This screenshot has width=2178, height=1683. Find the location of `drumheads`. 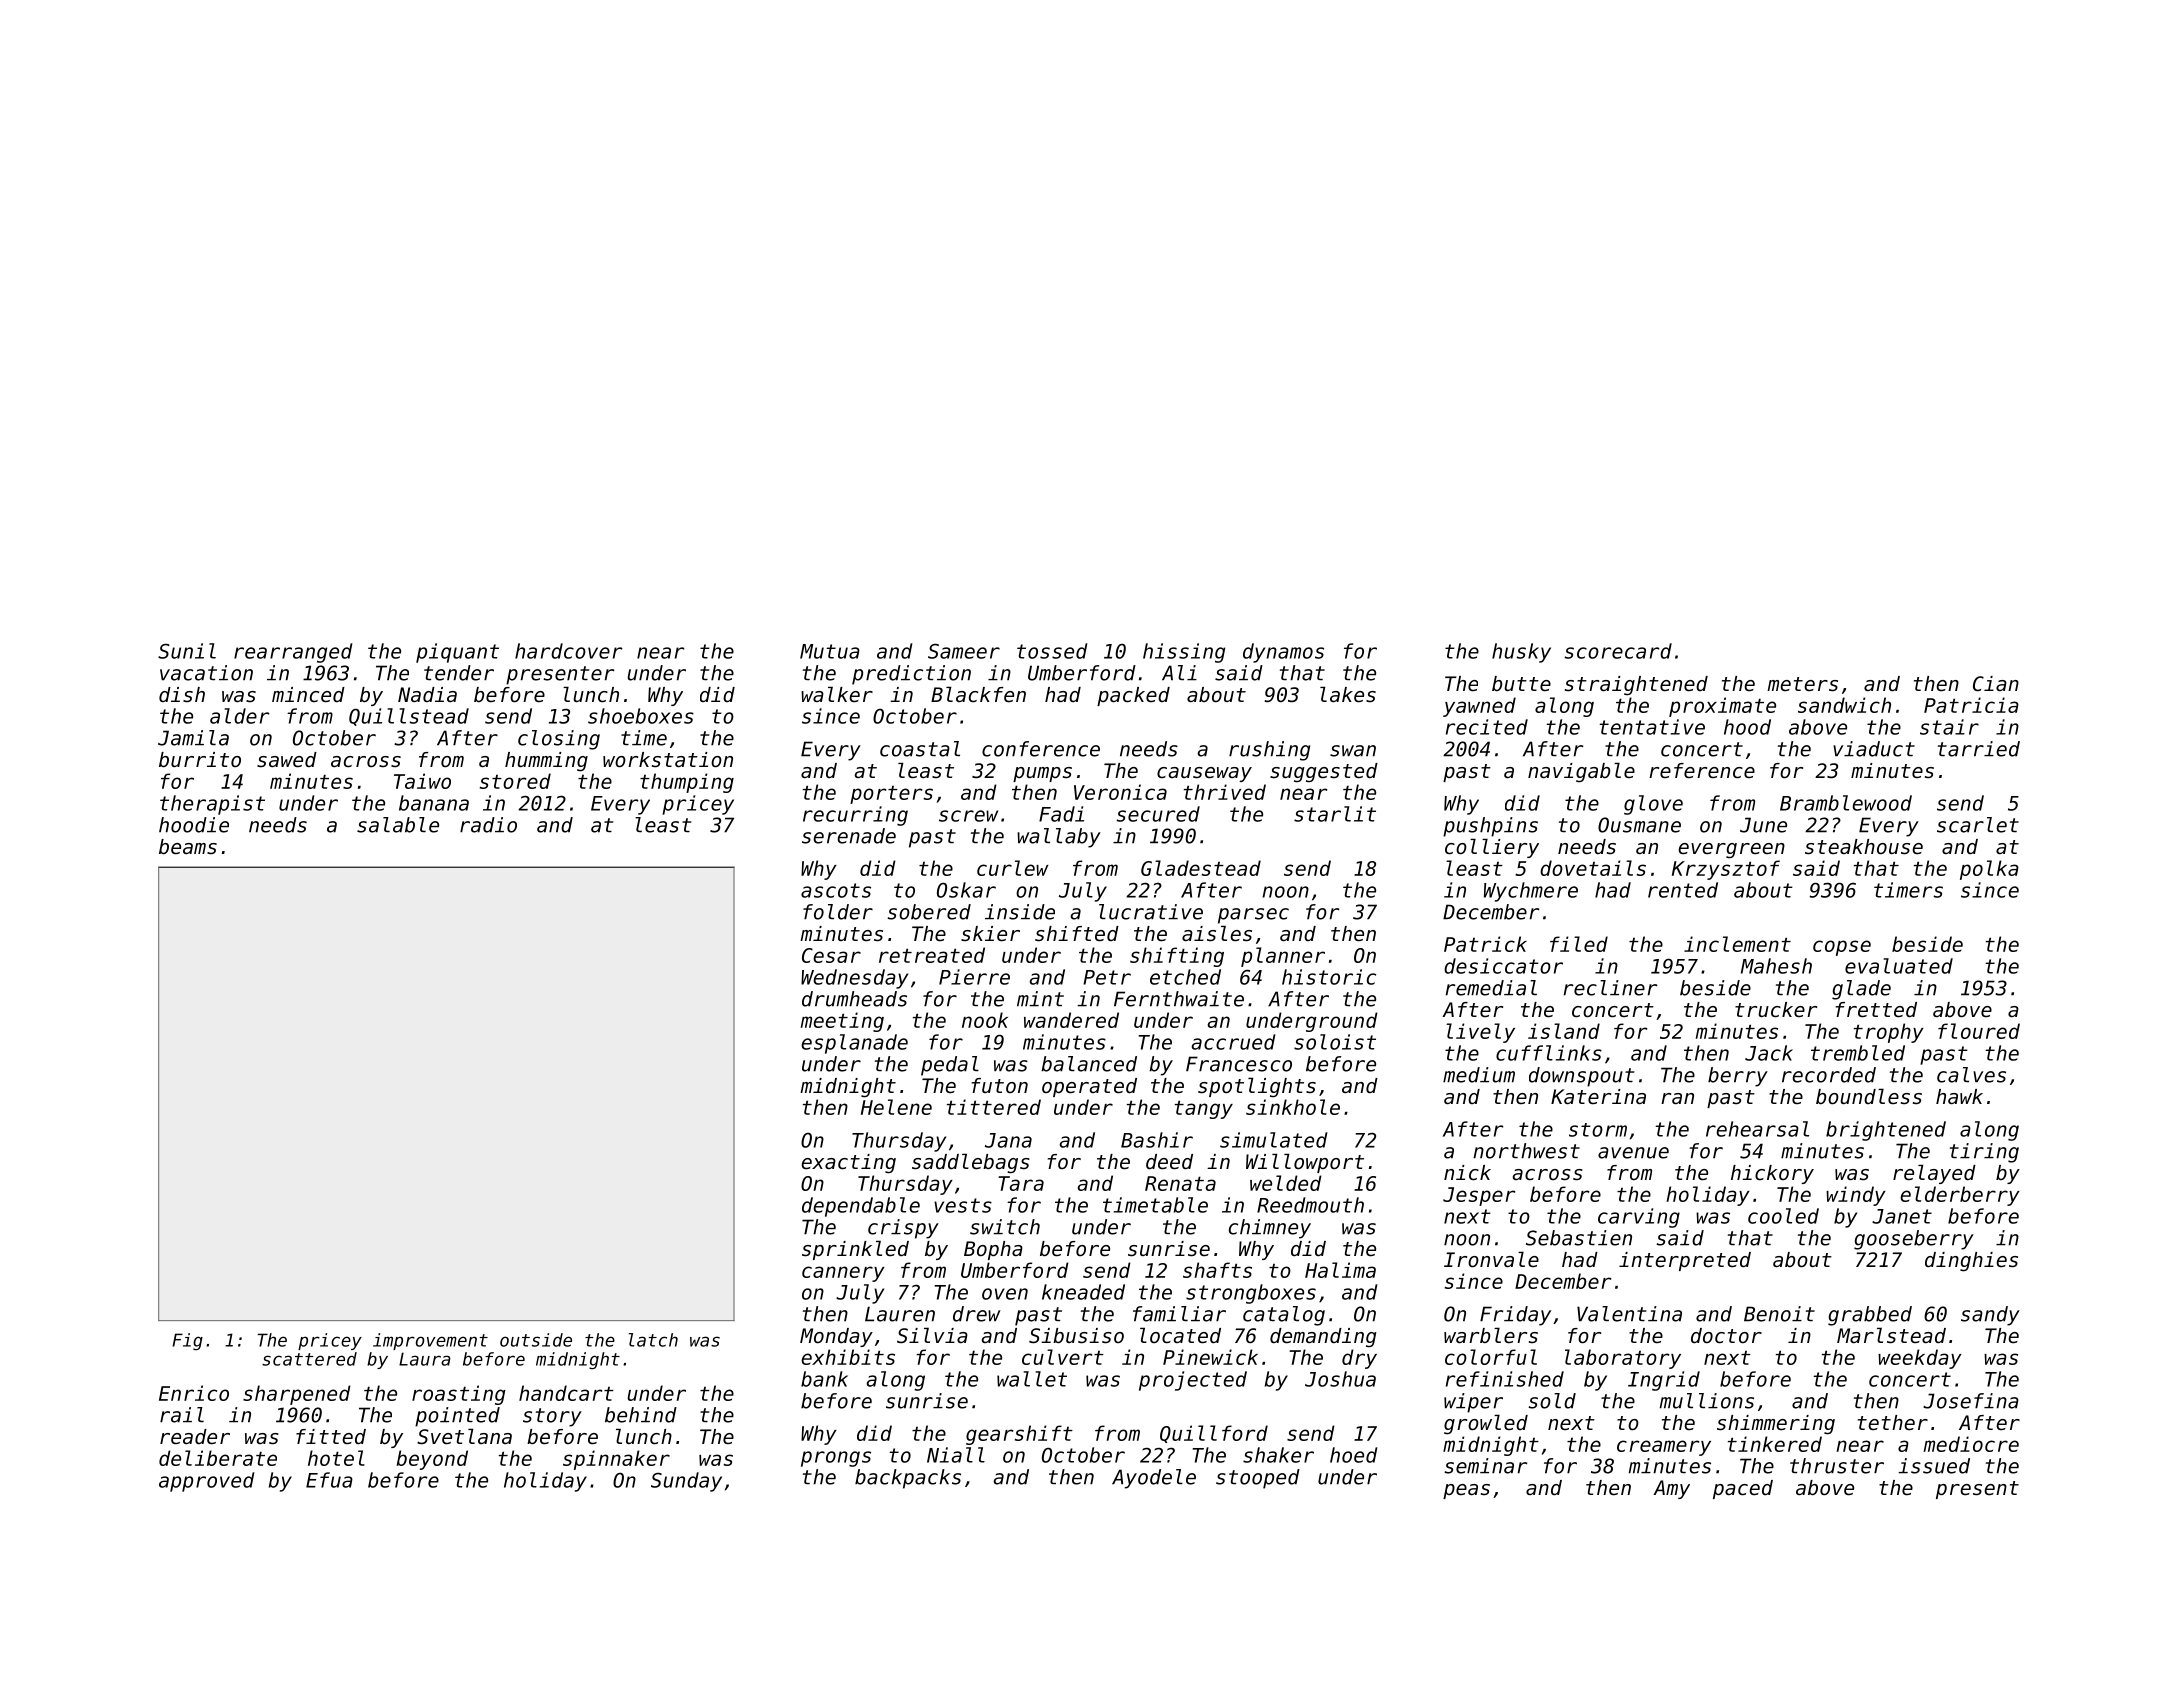

drumheads is located at coordinates (854, 999).
